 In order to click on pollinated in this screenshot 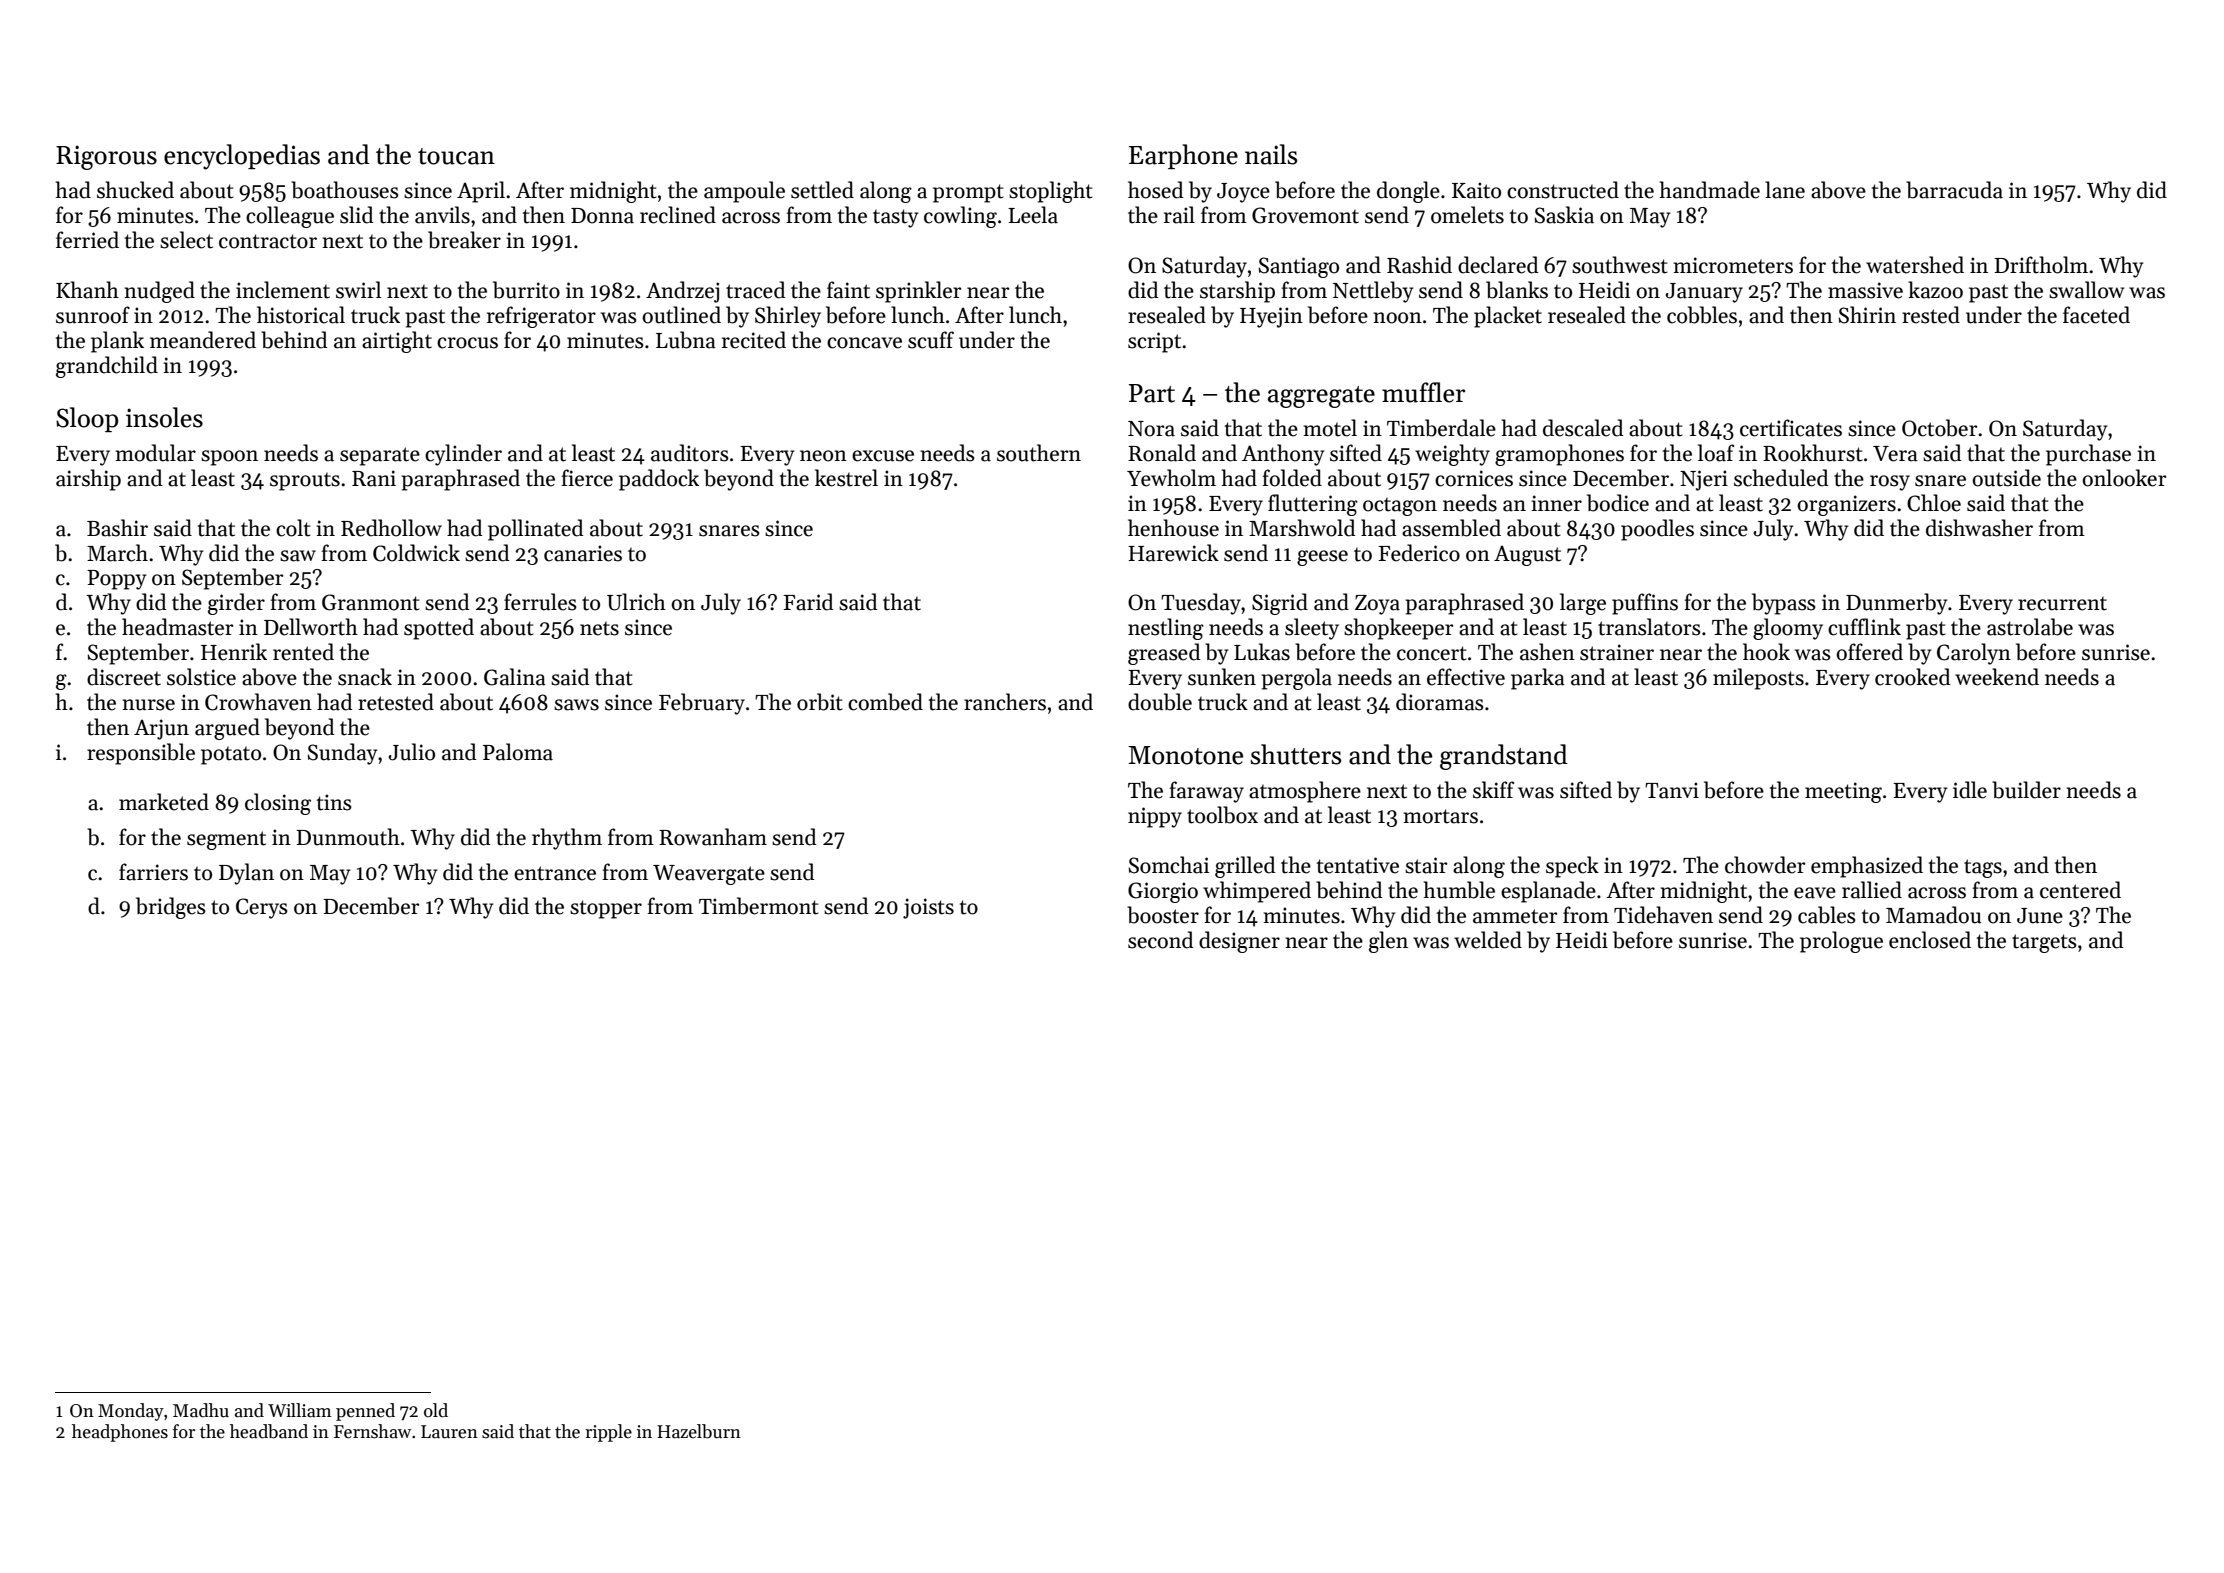, I will do `click(536, 530)`.
